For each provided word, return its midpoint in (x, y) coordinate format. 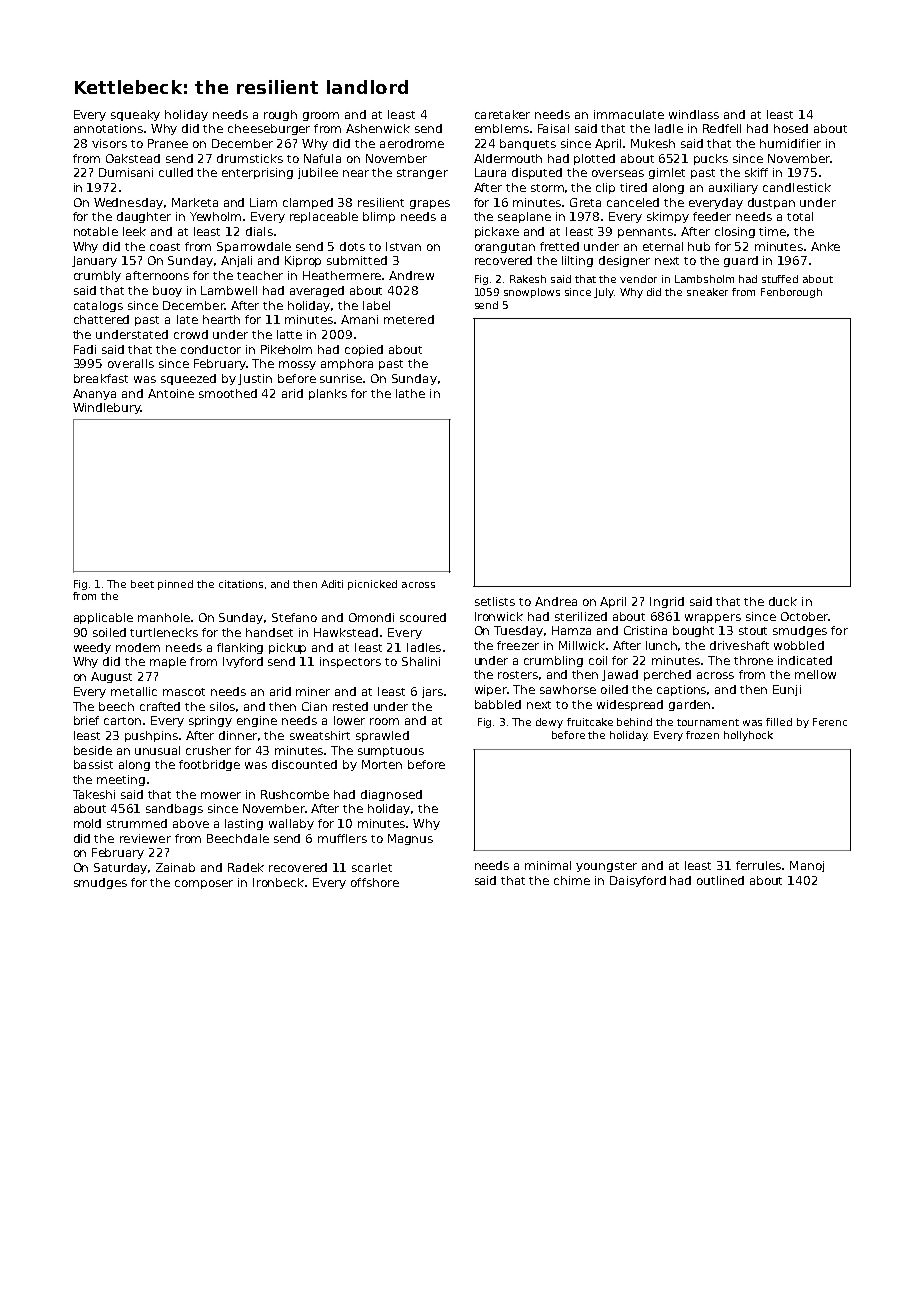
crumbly (97, 276)
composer (204, 884)
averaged (317, 291)
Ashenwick (378, 128)
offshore (375, 882)
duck (783, 601)
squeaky (135, 115)
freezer (518, 645)
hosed (791, 128)
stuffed (780, 279)
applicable (103, 618)
